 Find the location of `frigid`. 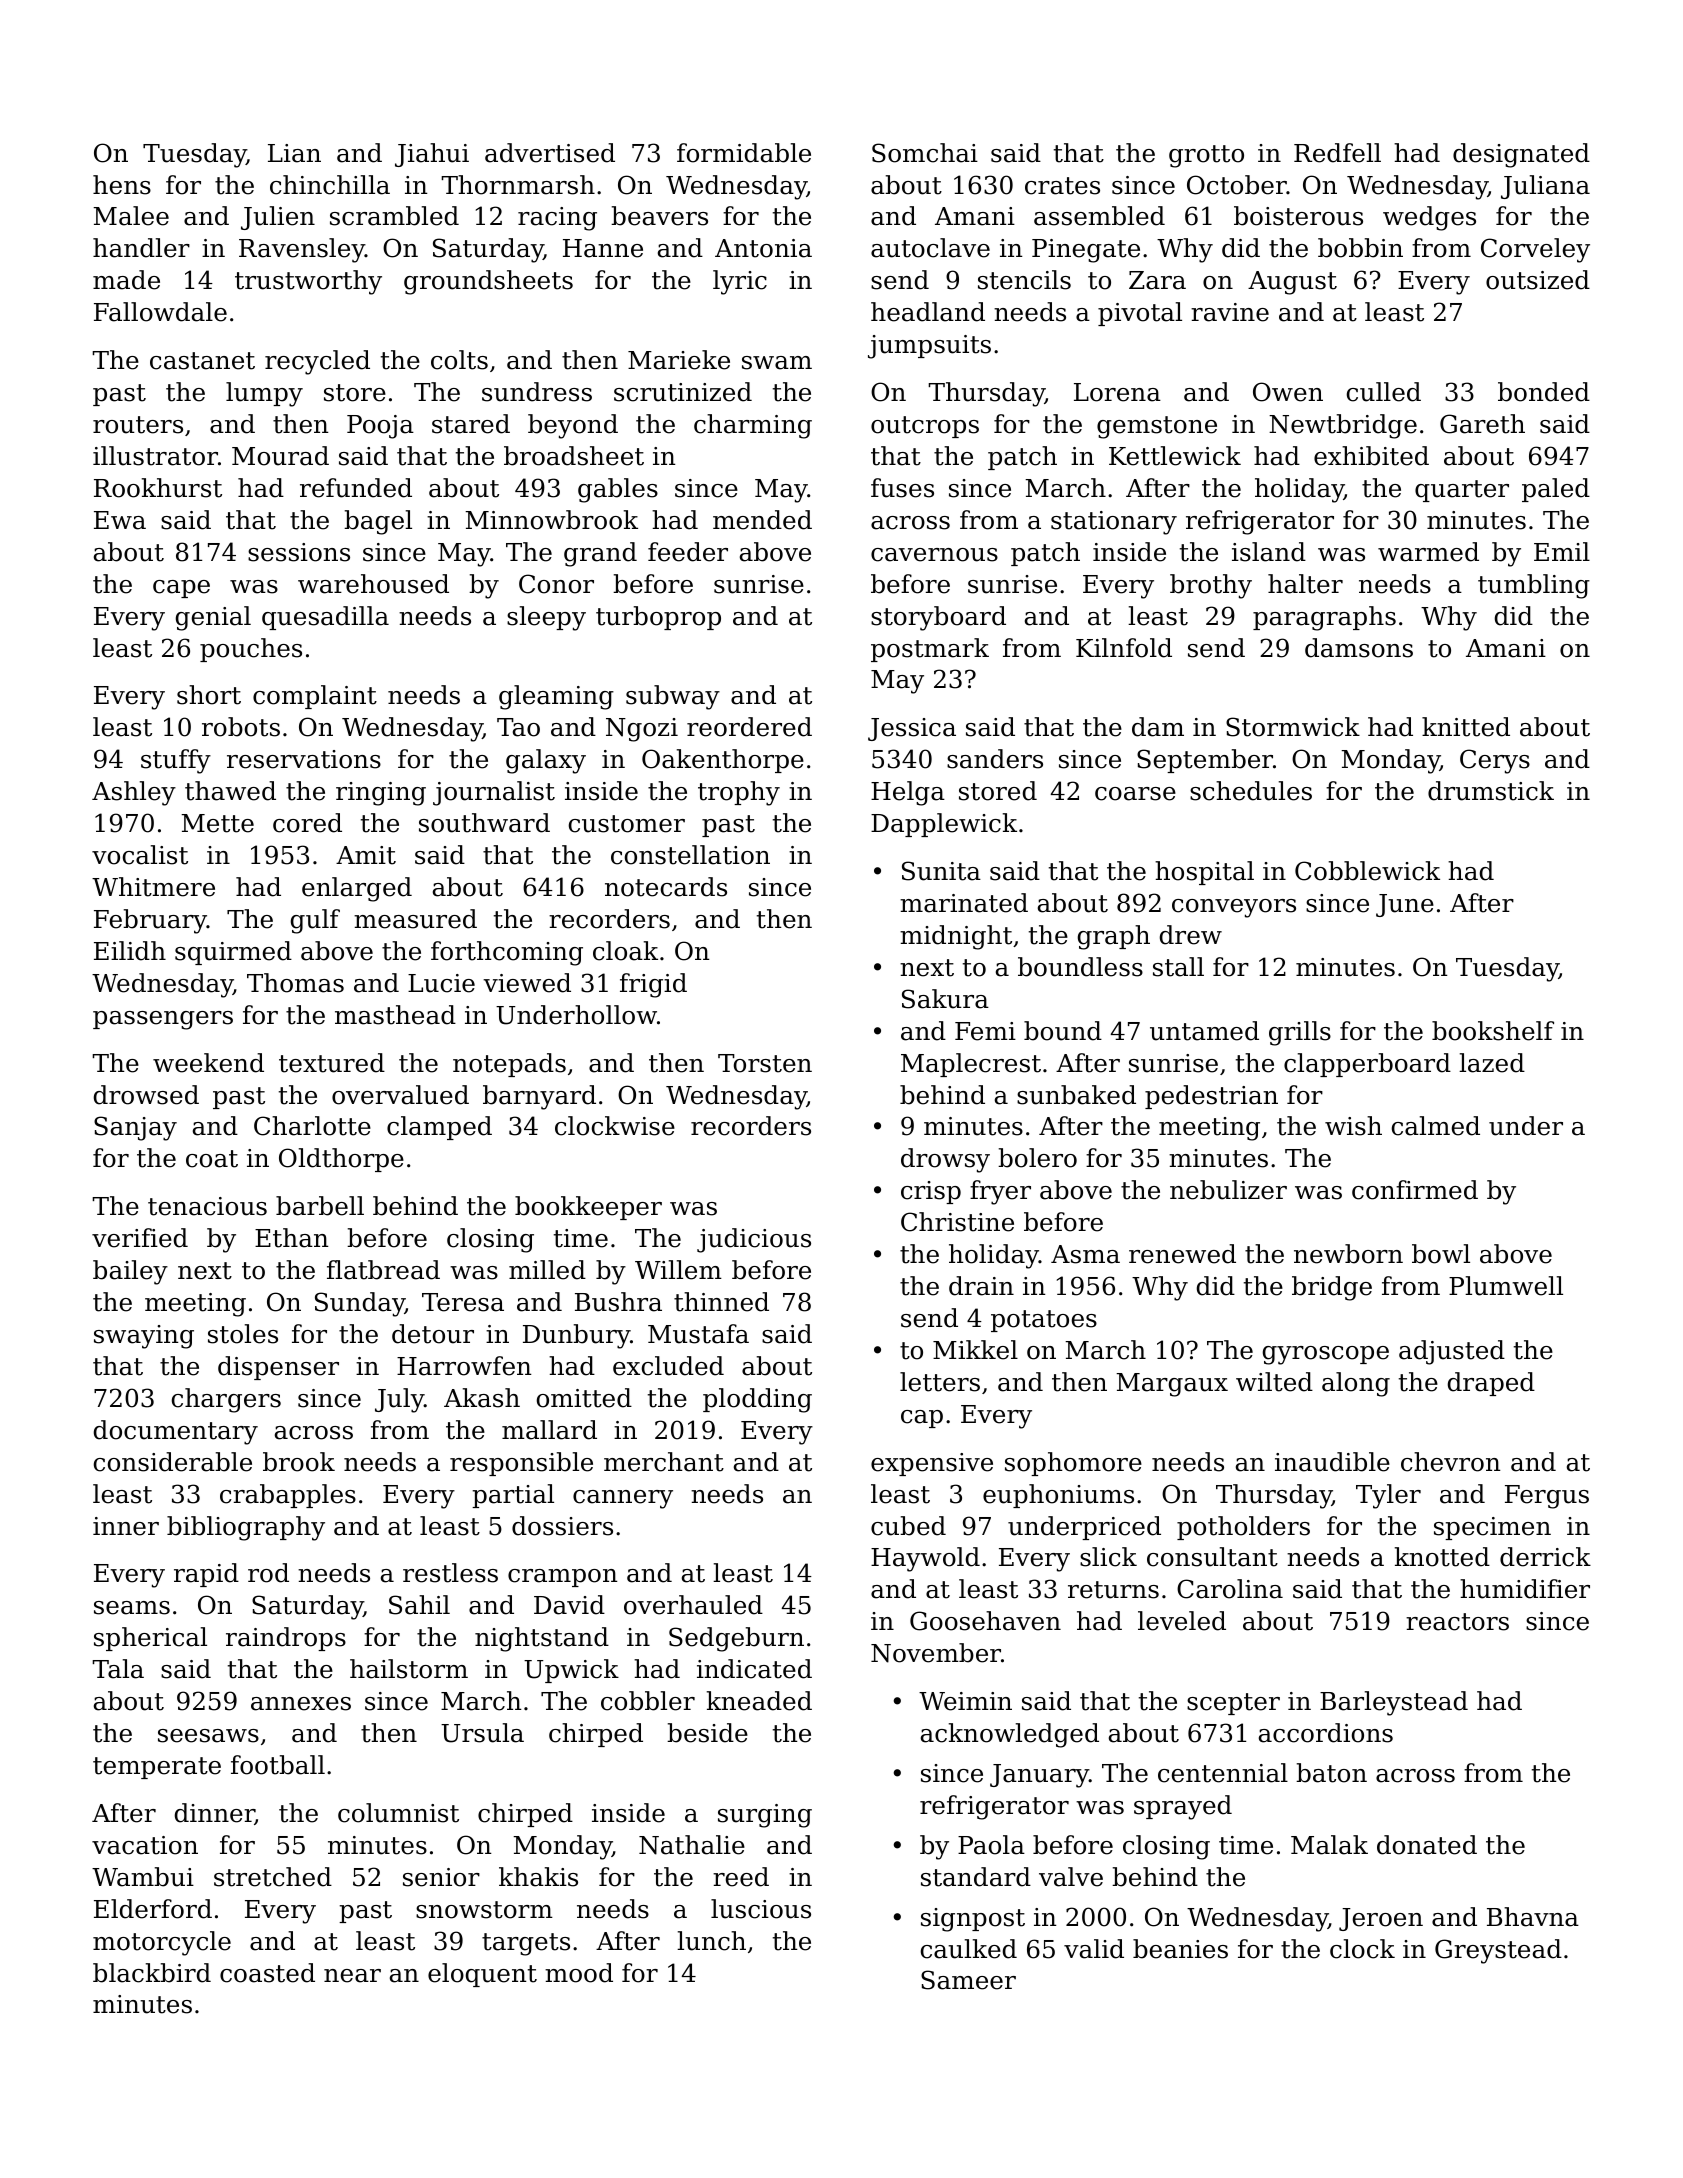

frigid is located at coordinates (653, 985).
